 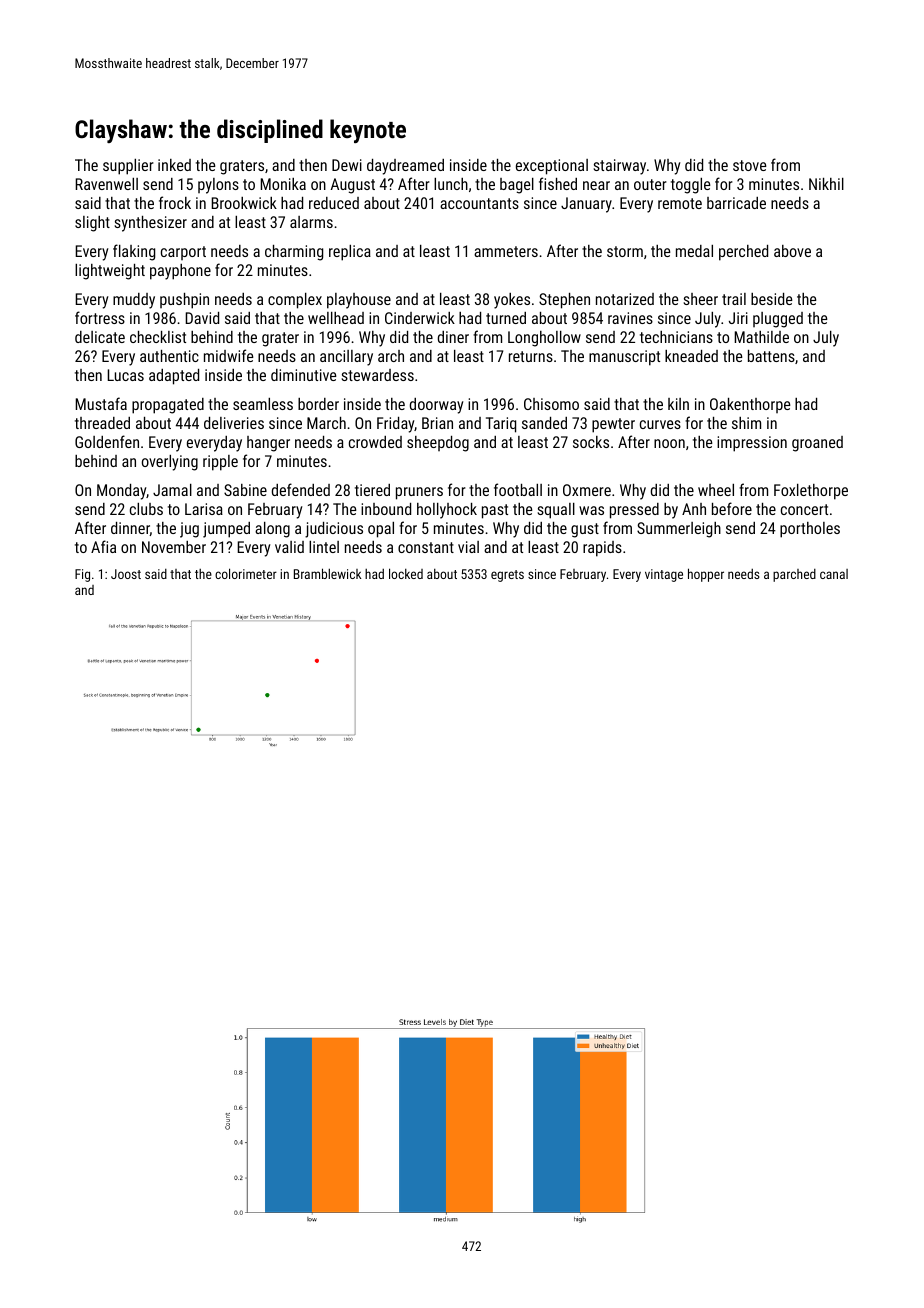 What do you see at coordinates (694, 251) in the image?
I see `medal` at bounding box center [694, 251].
